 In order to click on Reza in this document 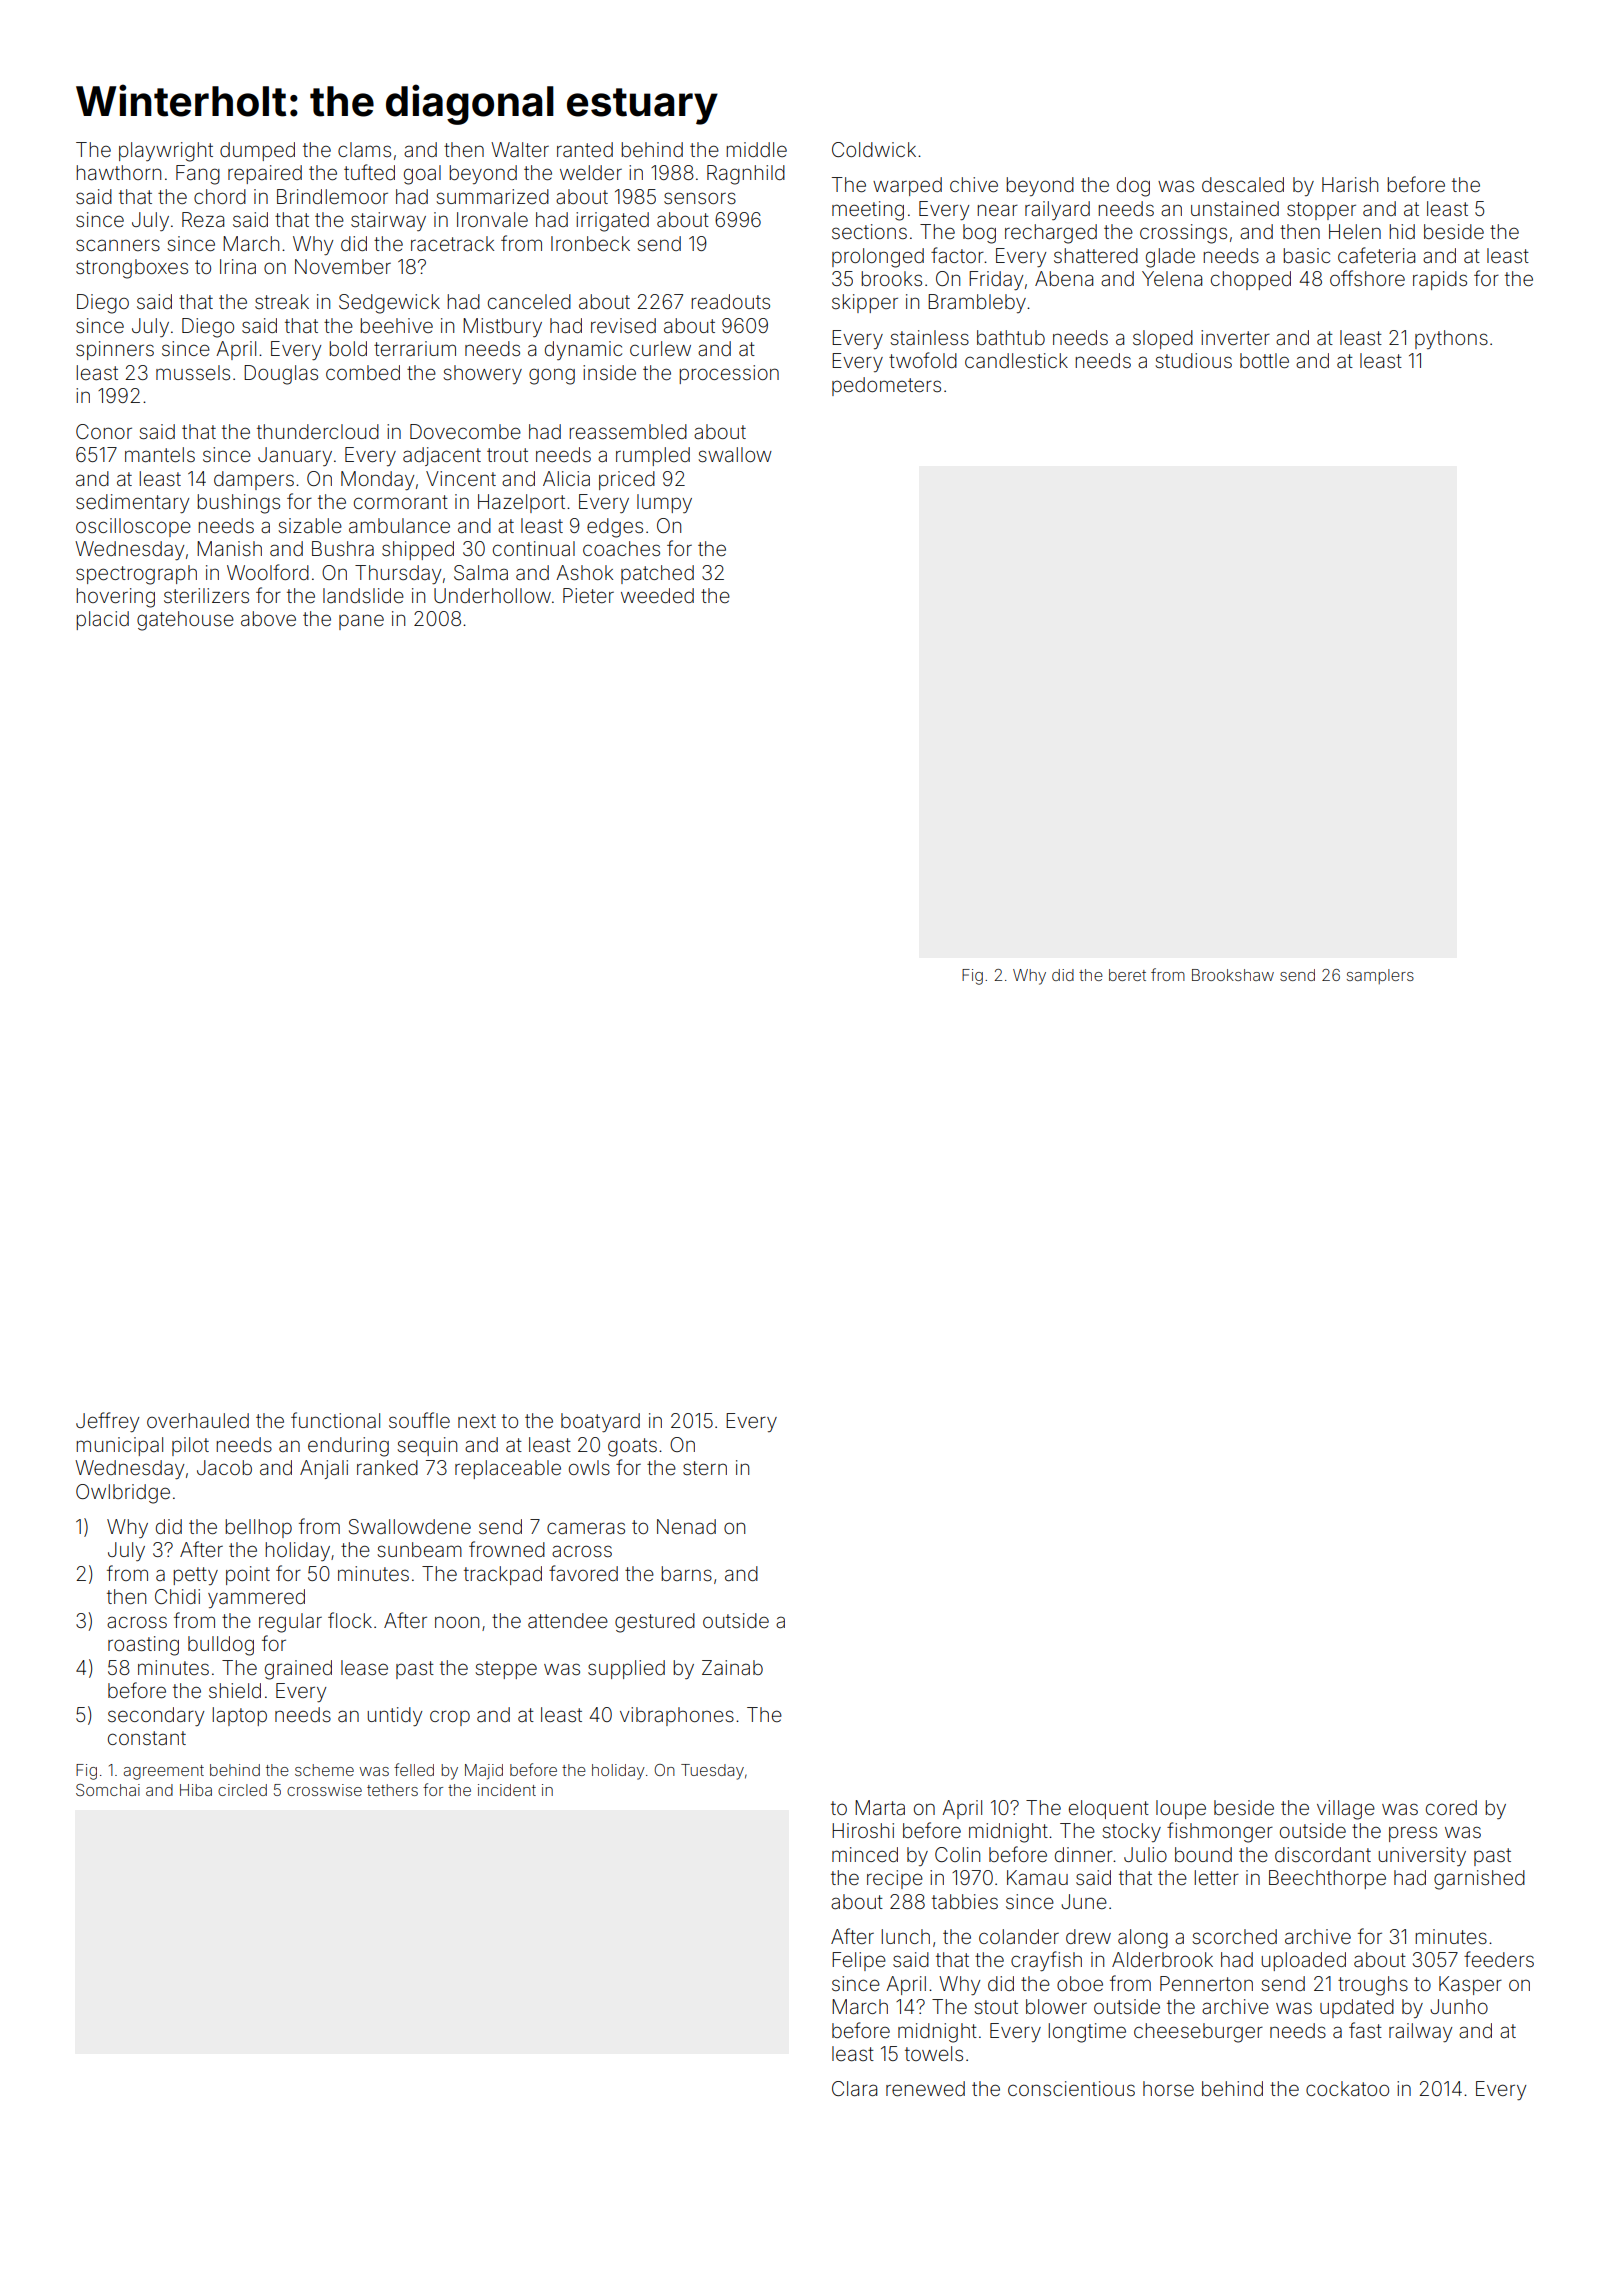, I will do `click(203, 219)`.
